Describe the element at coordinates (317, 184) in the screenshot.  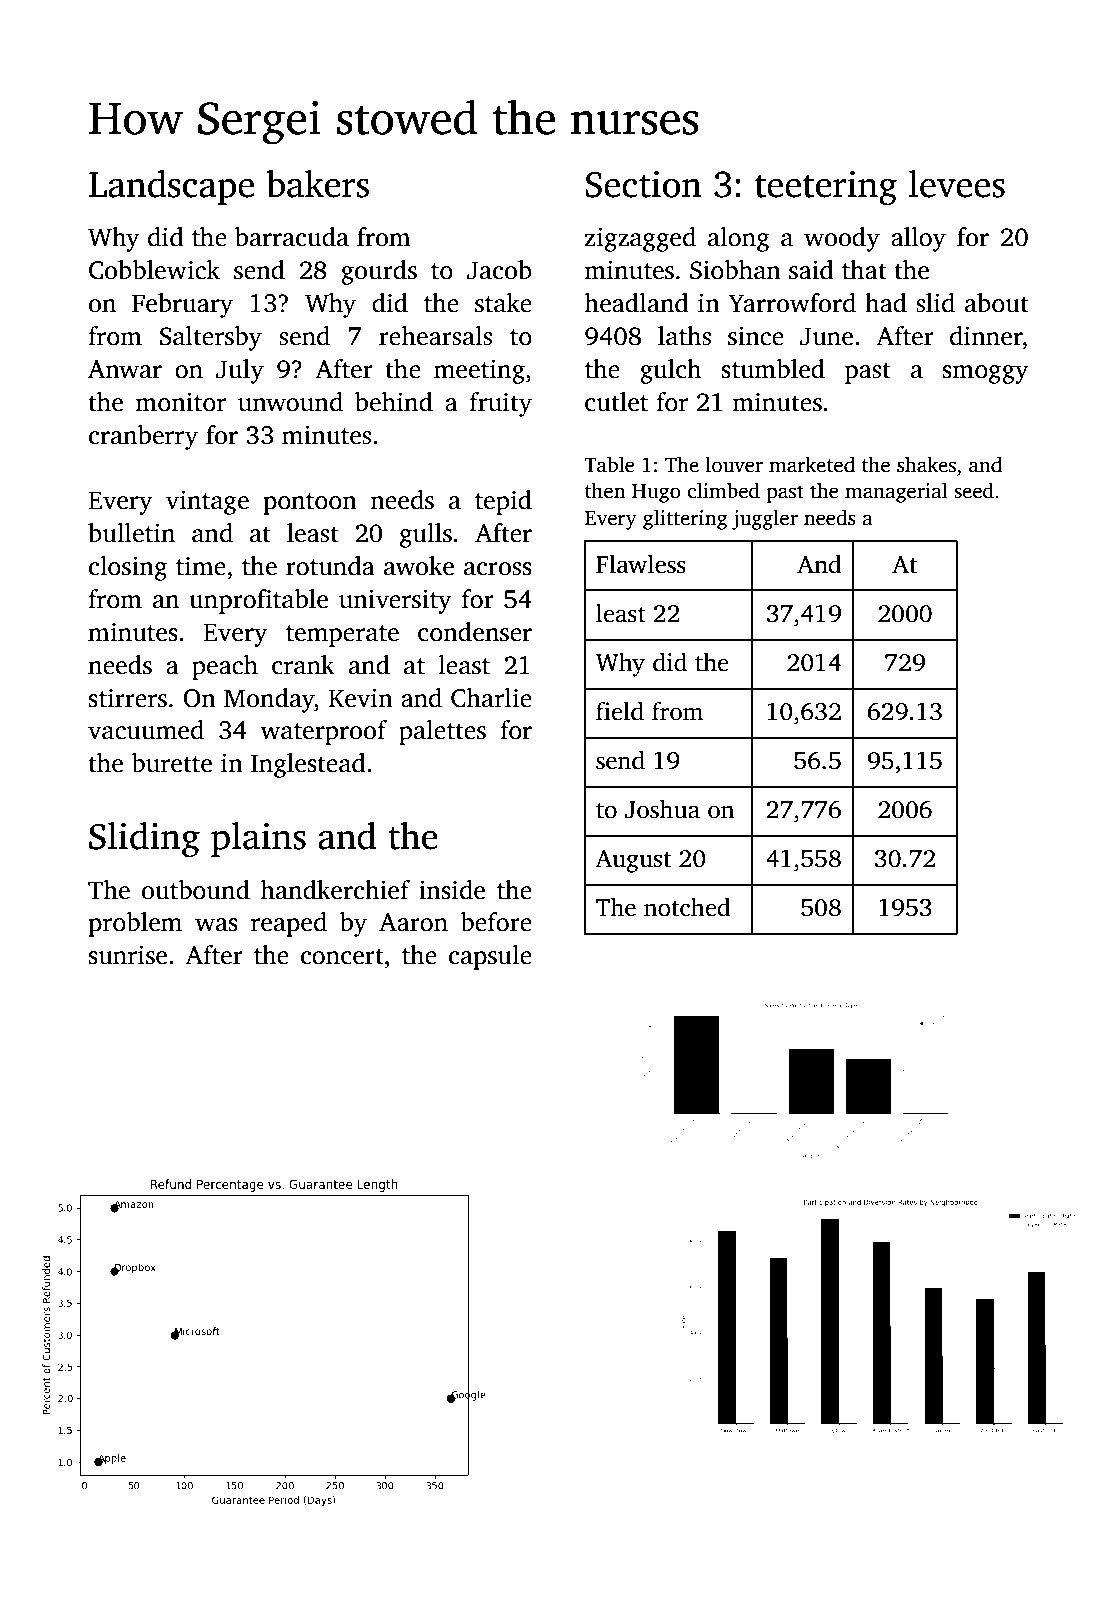
I see `bakers` at that location.
